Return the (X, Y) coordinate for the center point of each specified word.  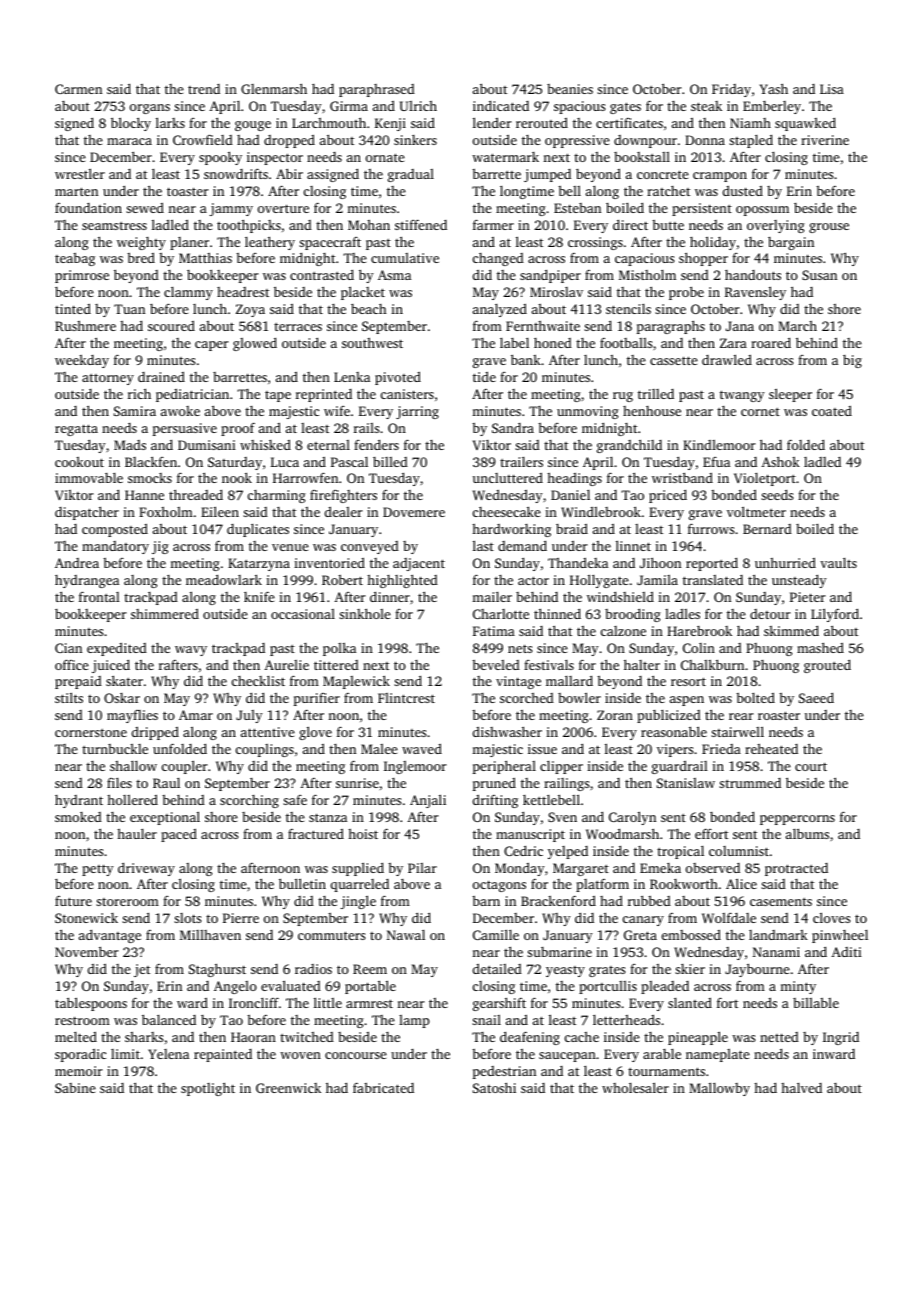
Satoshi (494, 1087)
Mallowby (719, 1089)
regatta (76, 430)
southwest (372, 343)
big (852, 361)
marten (76, 191)
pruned (494, 784)
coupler (184, 767)
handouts (753, 275)
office (72, 664)
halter (642, 664)
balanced (169, 1019)
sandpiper (550, 276)
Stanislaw (686, 783)
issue (542, 749)
